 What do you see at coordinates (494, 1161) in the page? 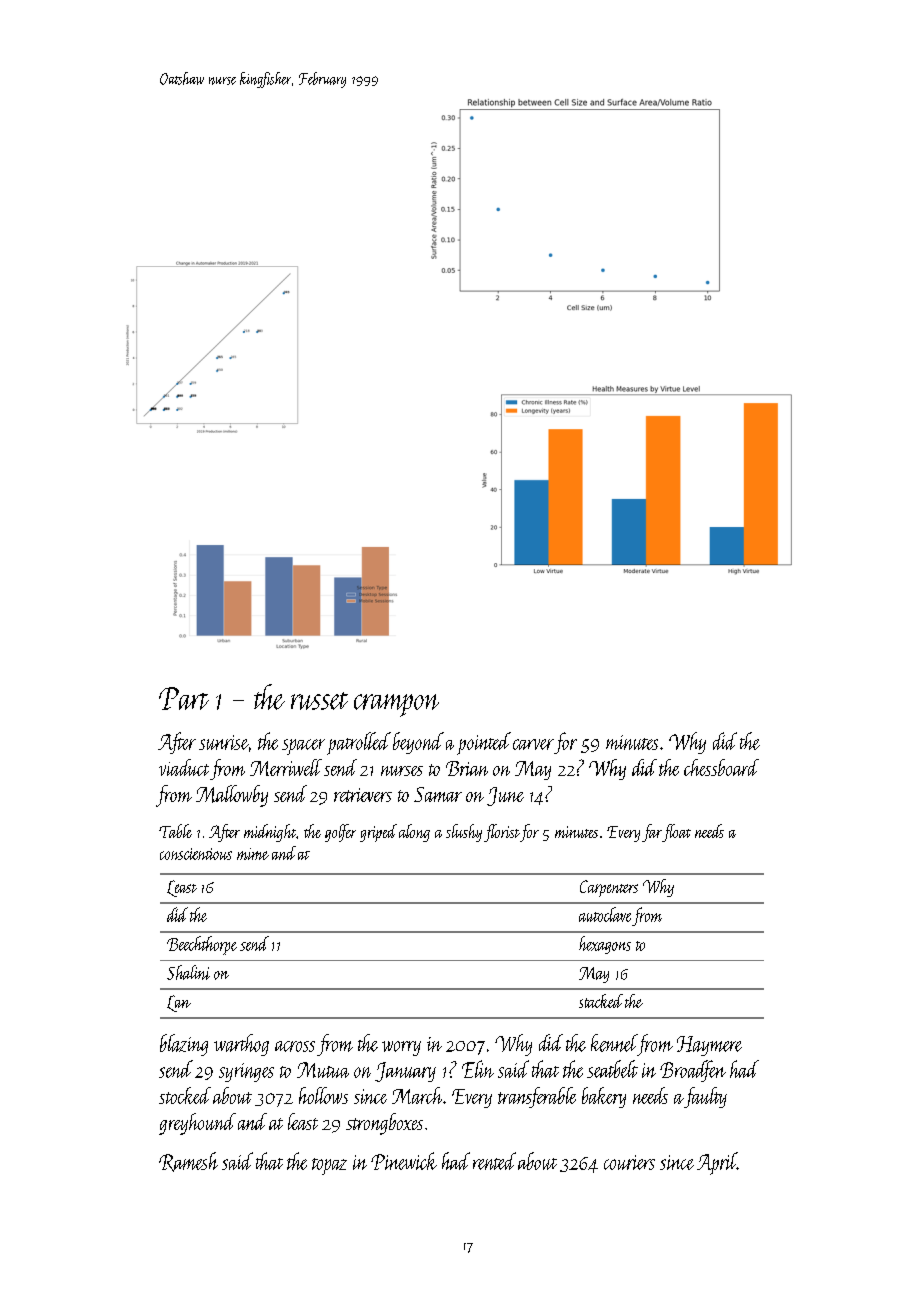
I see `rented` at bounding box center [494, 1161].
